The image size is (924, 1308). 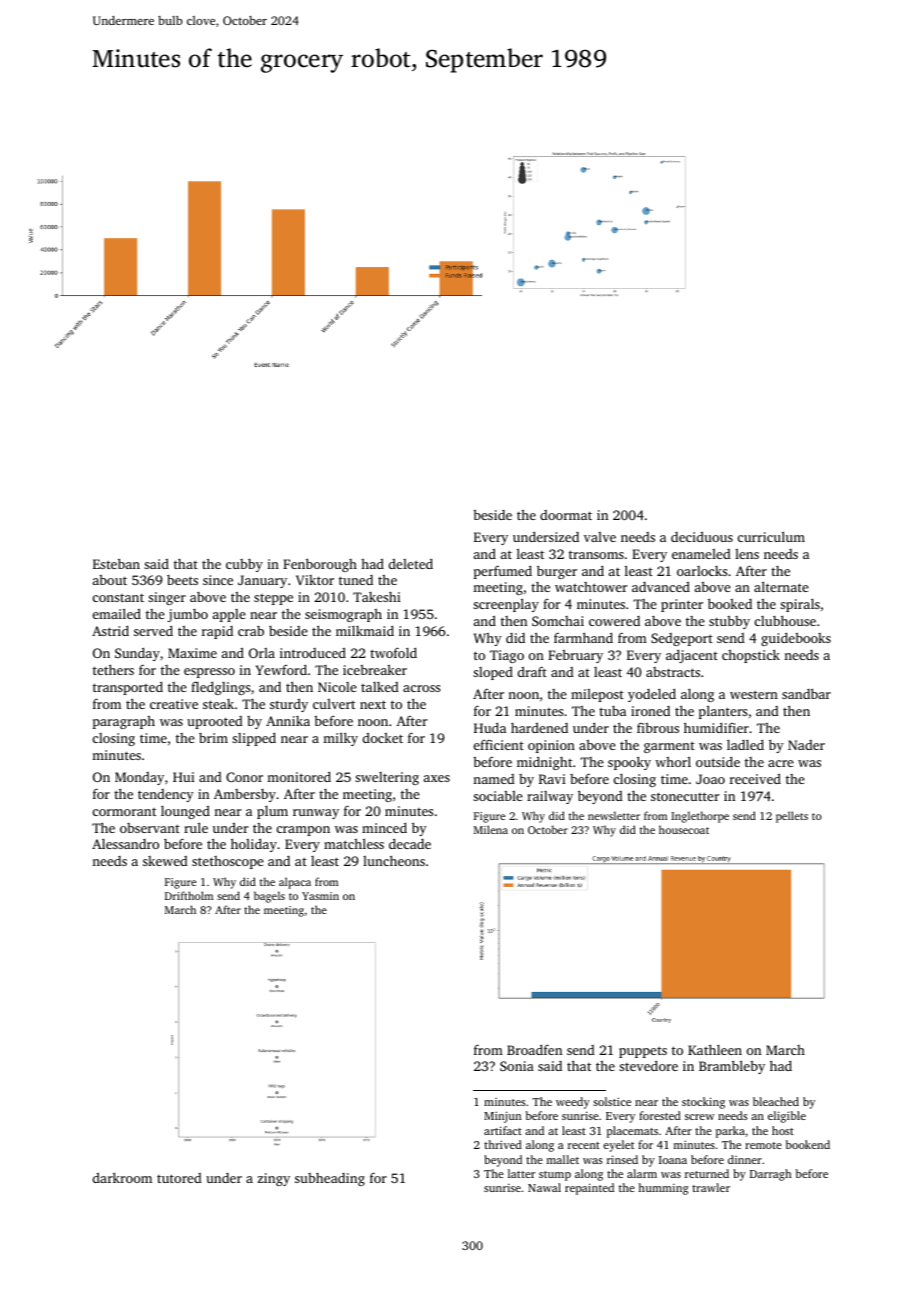 I want to click on screenplay, so click(x=506, y=605).
